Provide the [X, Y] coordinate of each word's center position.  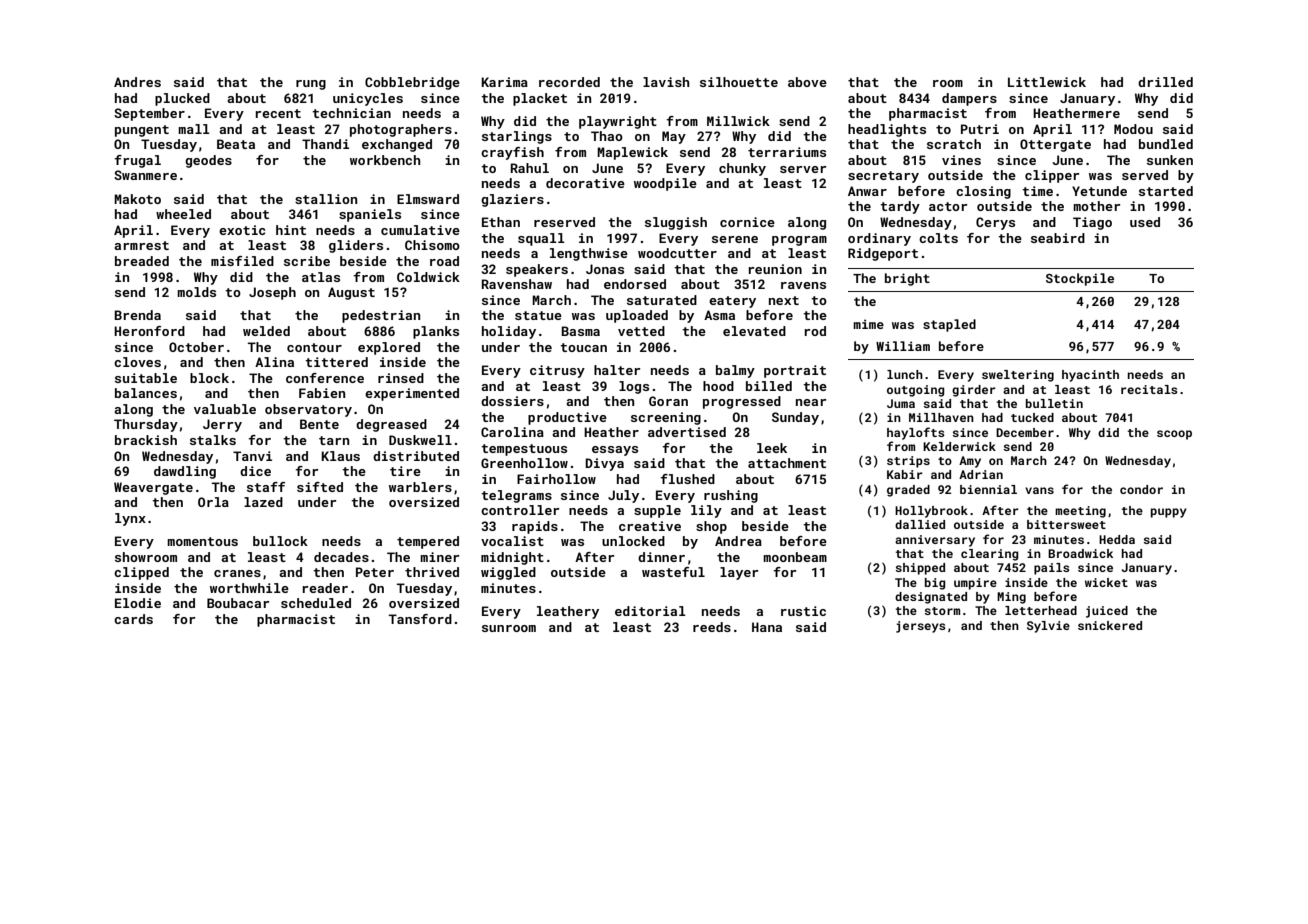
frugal [137, 161]
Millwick [738, 121]
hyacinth [1090, 376]
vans [1039, 490]
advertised [687, 432]
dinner [661, 557]
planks [436, 332]
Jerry [222, 425]
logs [634, 387]
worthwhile [249, 588]
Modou [1133, 129]
